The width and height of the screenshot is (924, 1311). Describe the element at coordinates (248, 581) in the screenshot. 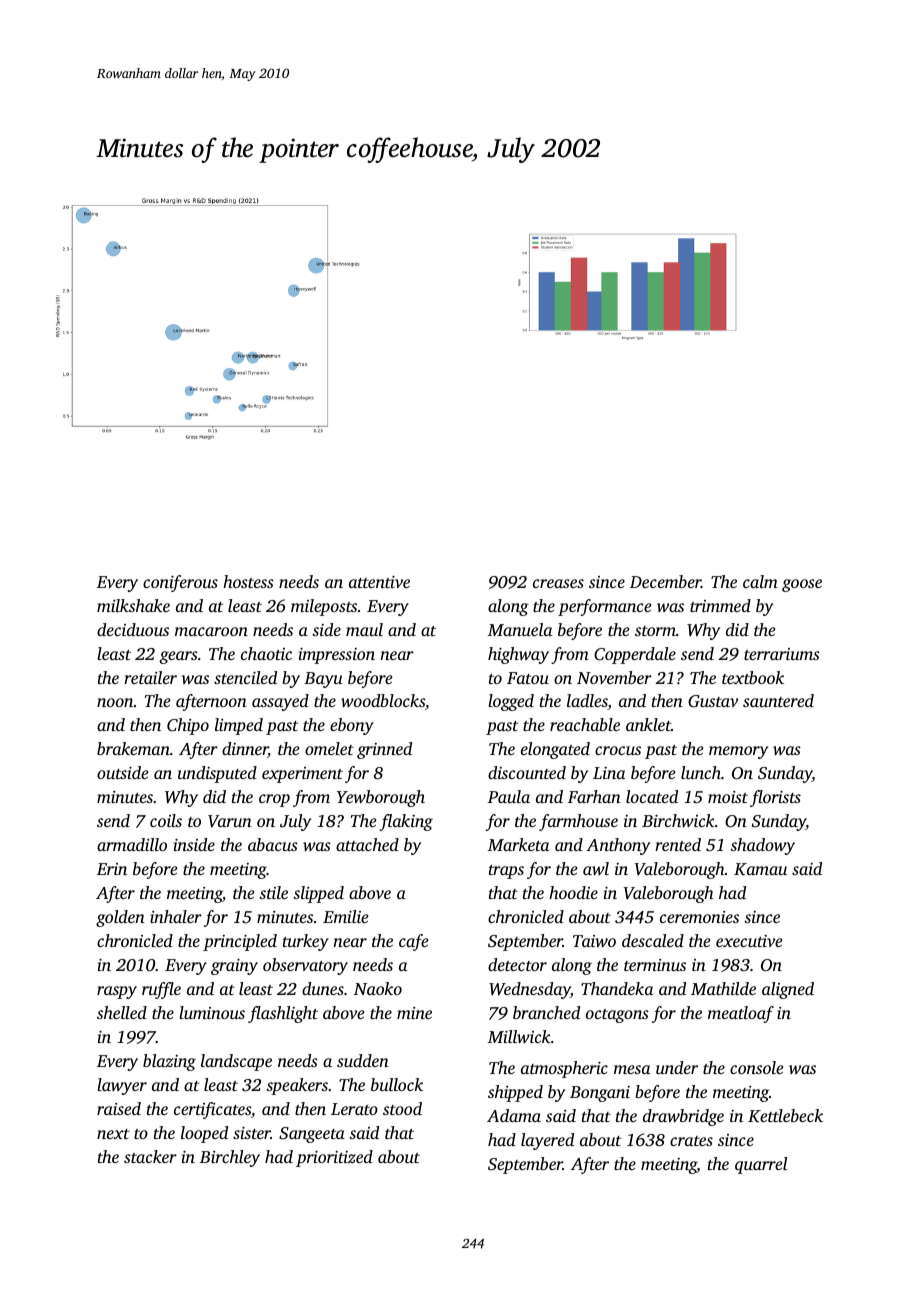

I see `hostess` at that location.
